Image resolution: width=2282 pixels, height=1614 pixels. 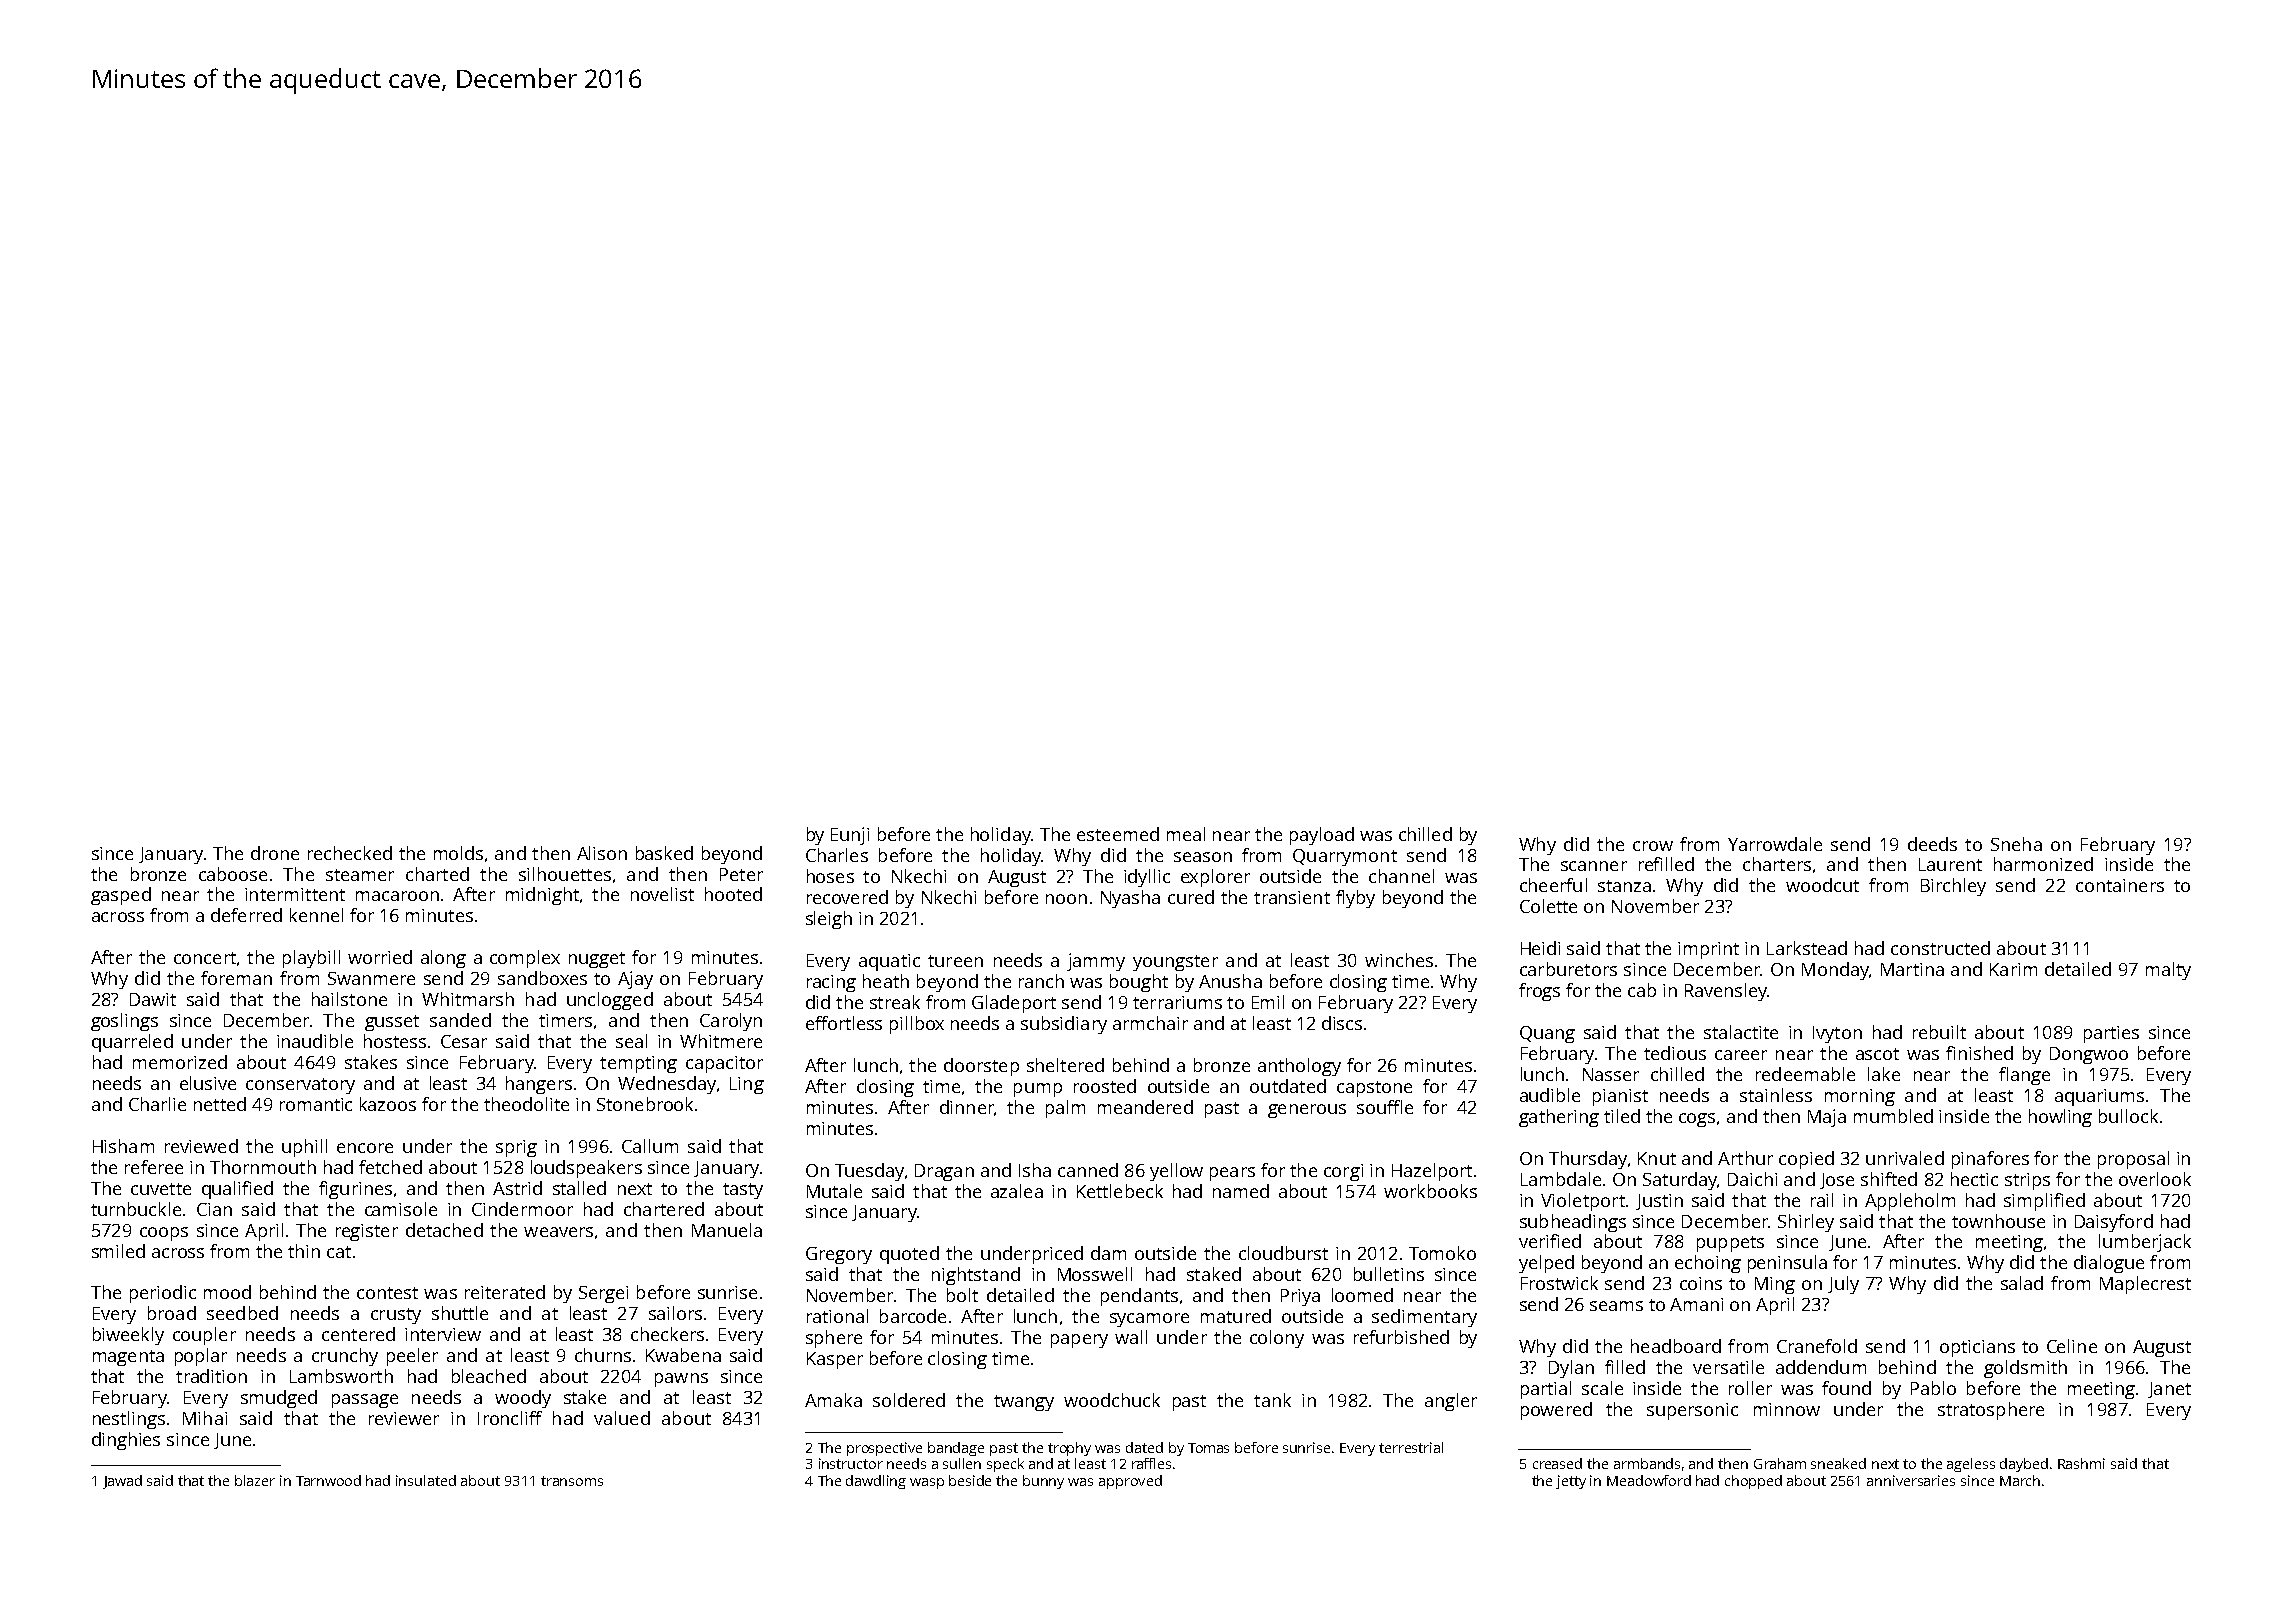 I want to click on capstone, so click(x=1374, y=1089).
